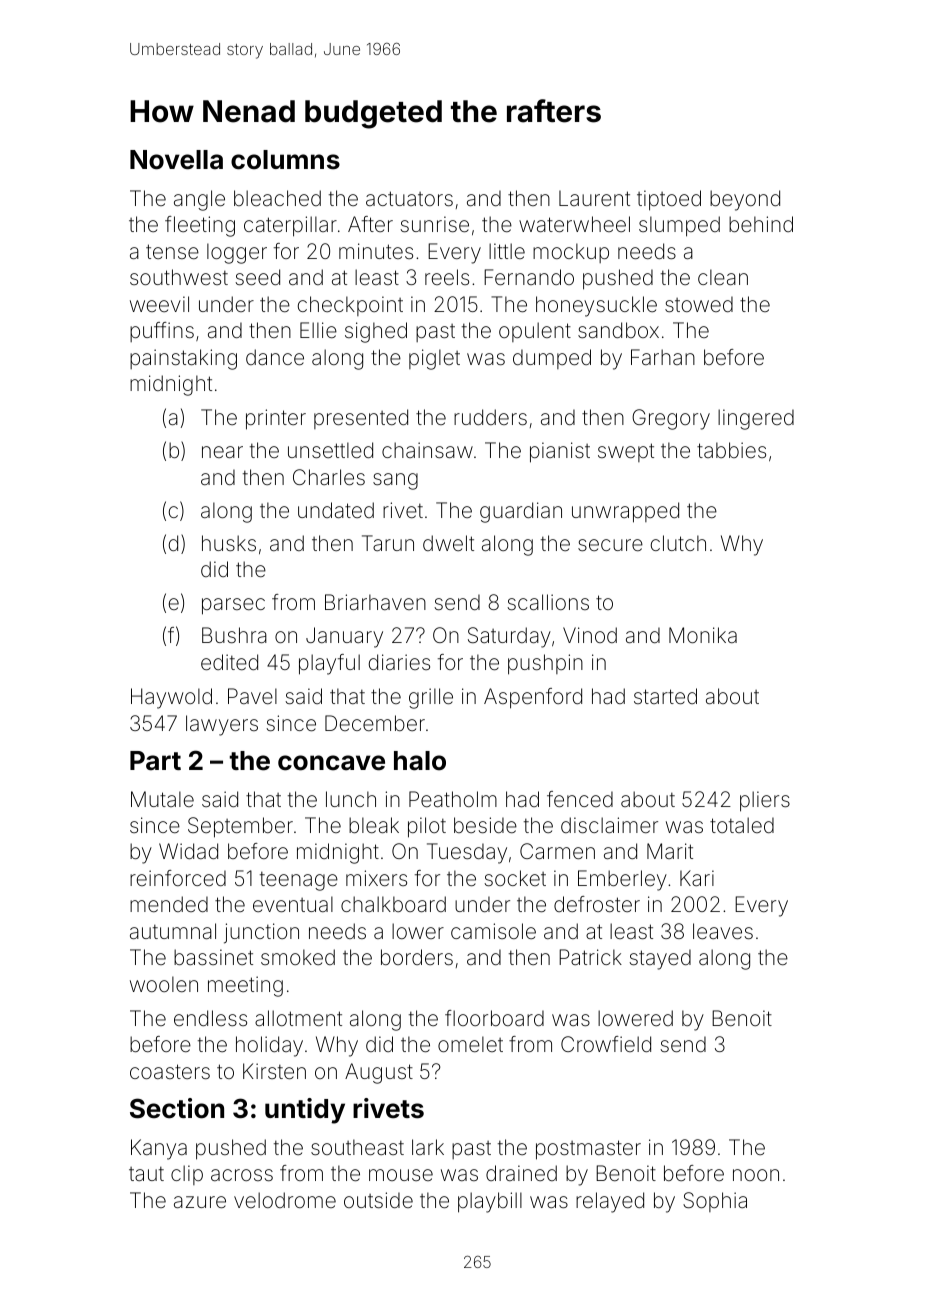 Image resolution: width=925 pixels, height=1313 pixels. What do you see at coordinates (670, 851) in the page?
I see `Marit` at bounding box center [670, 851].
